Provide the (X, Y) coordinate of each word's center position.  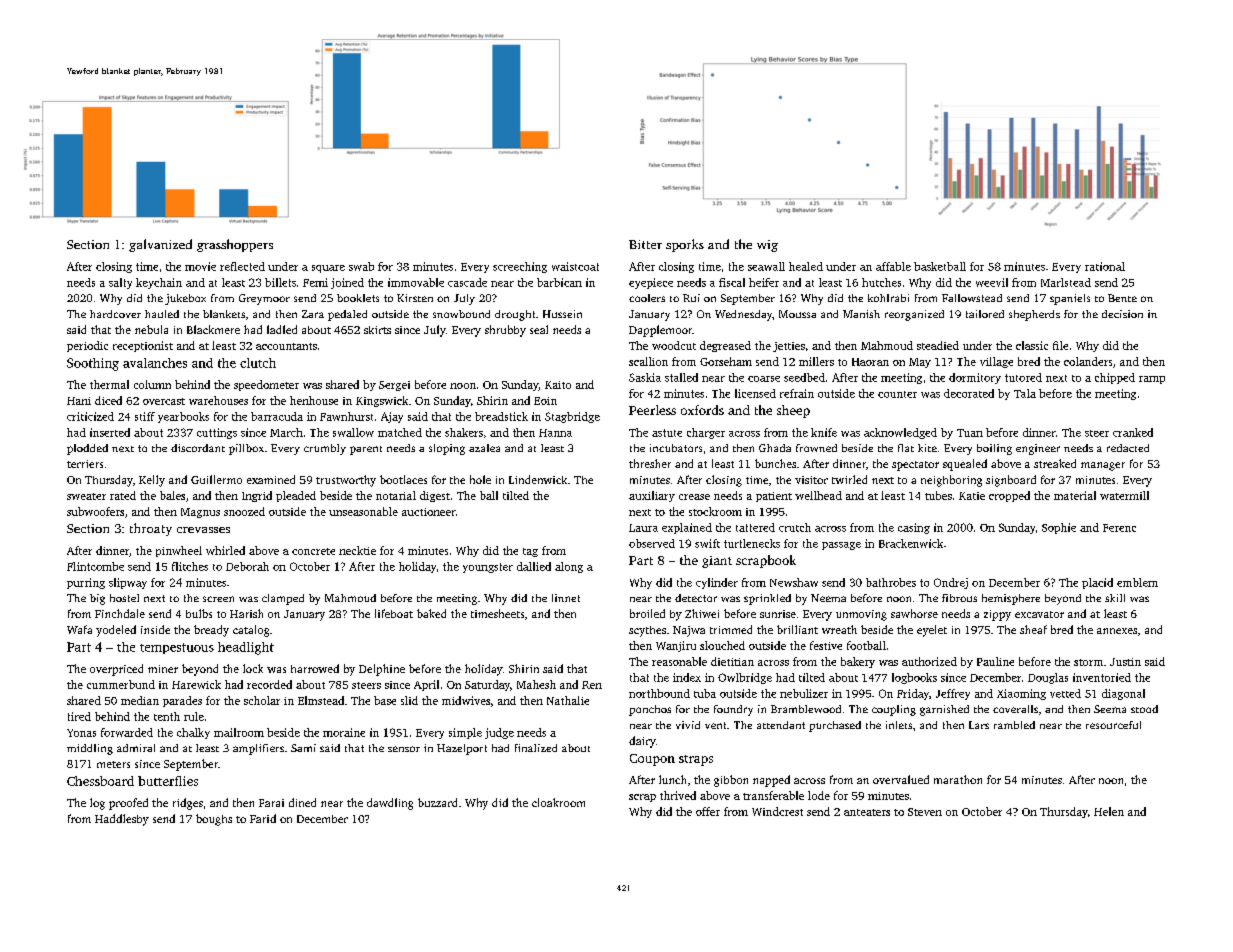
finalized (536, 748)
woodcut (674, 345)
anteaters (867, 812)
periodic (87, 346)
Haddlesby (122, 820)
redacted (1128, 448)
